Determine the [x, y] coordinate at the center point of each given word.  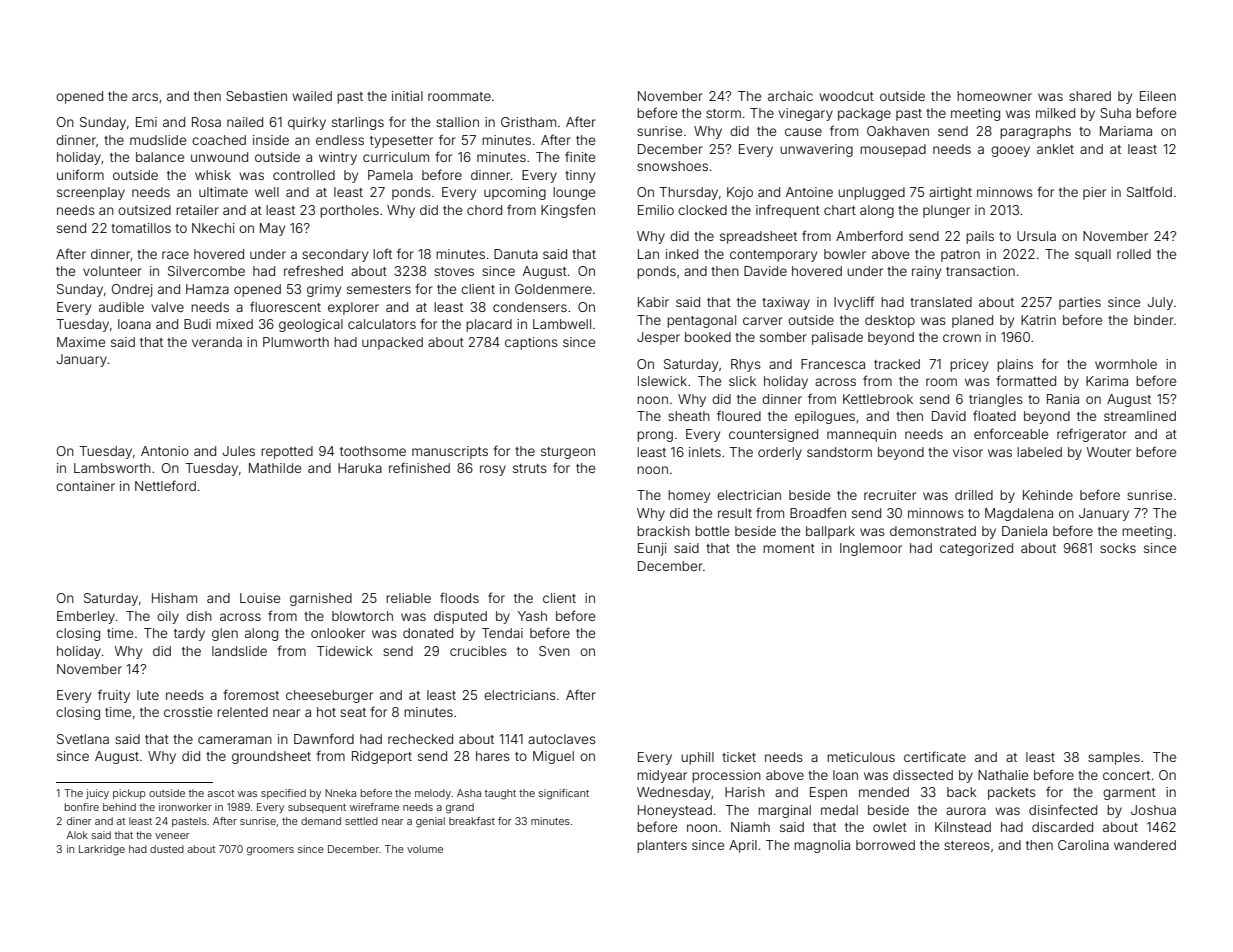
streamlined [1140, 416]
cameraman [235, 740]
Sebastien [256, 96]
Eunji [652, 549]
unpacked [392, 343]
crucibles [478, 651]
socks [1118, 548]
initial [407, 96]
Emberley [86, 617]
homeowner [994, 96]
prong [655, 436]
